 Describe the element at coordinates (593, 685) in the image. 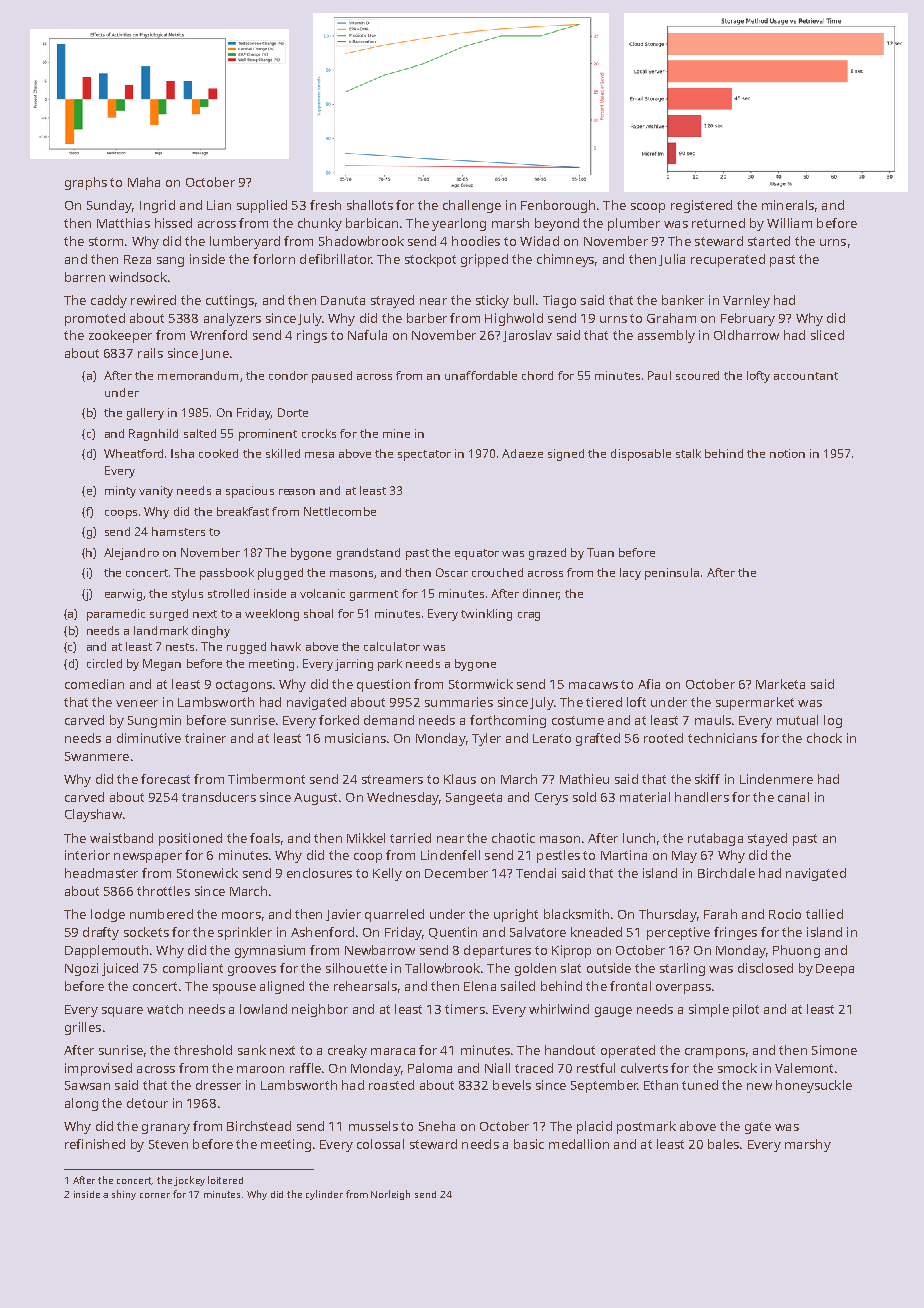

I see `macaws` at that location.
